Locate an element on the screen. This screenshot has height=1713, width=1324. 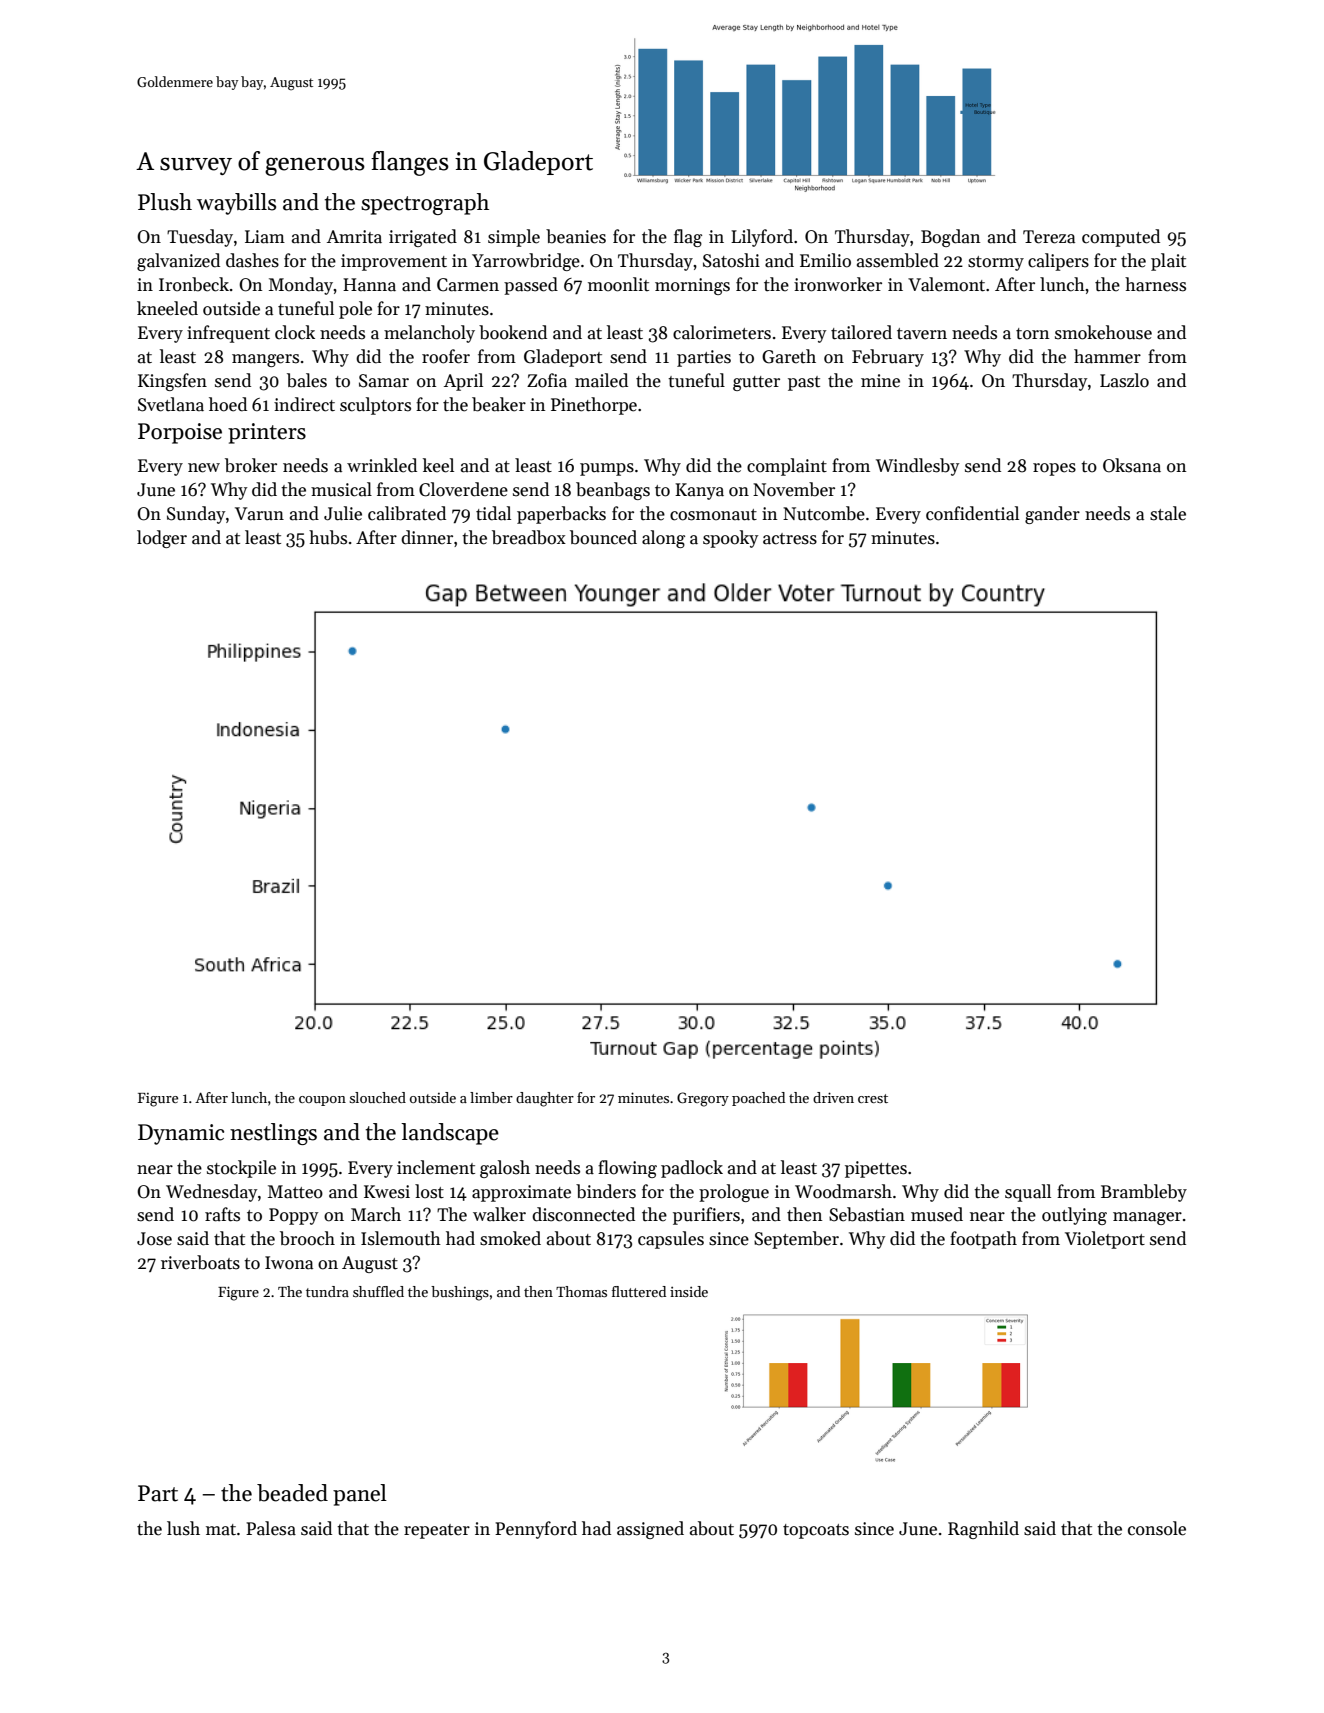
gander is located at coordinates (1052, 515).
